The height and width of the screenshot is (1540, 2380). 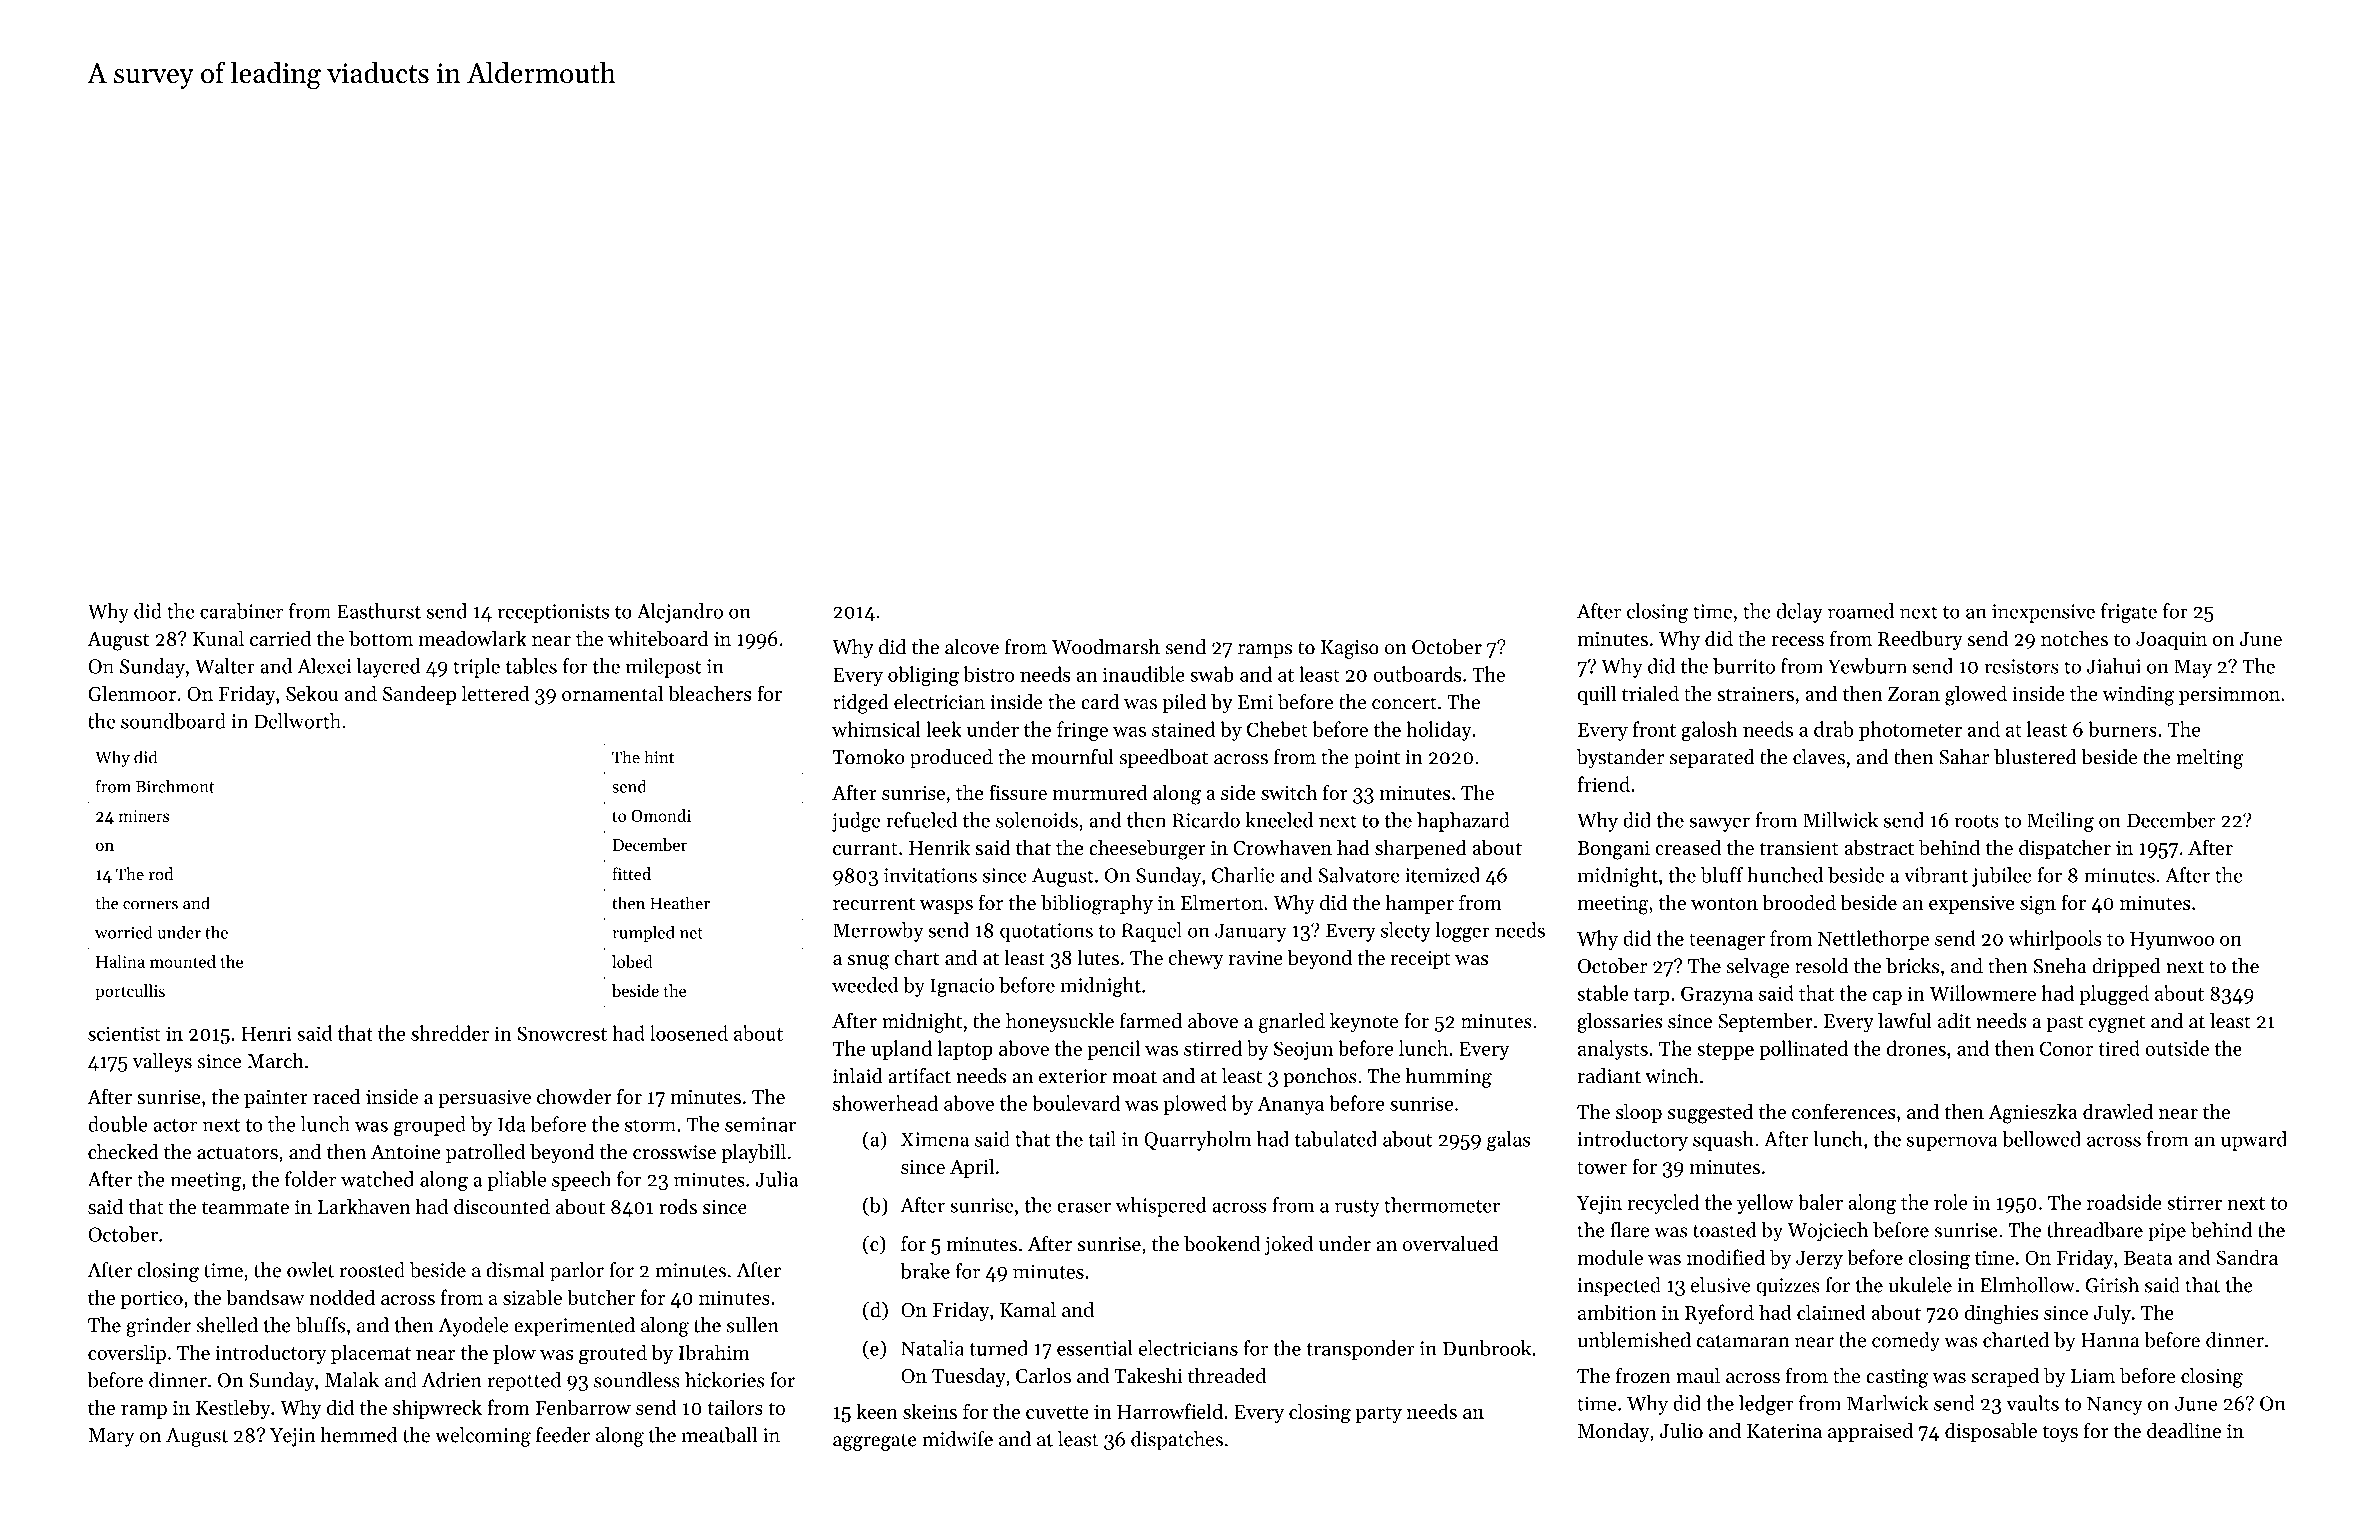 I want to click on Wojciech, so click(x=1827, y=1232).
